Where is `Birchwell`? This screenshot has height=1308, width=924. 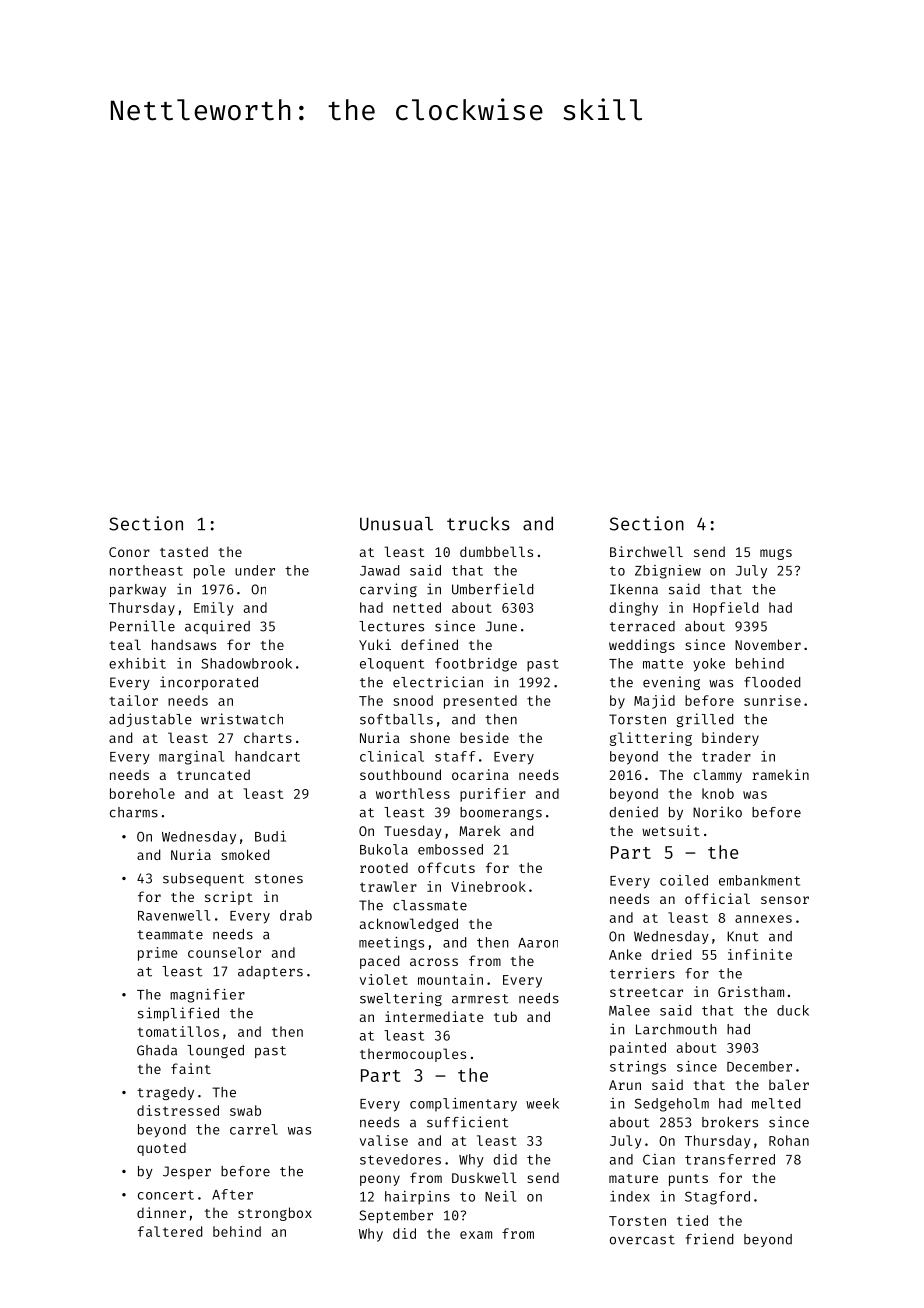
Birchwell is located at coordinates (646, 551).
